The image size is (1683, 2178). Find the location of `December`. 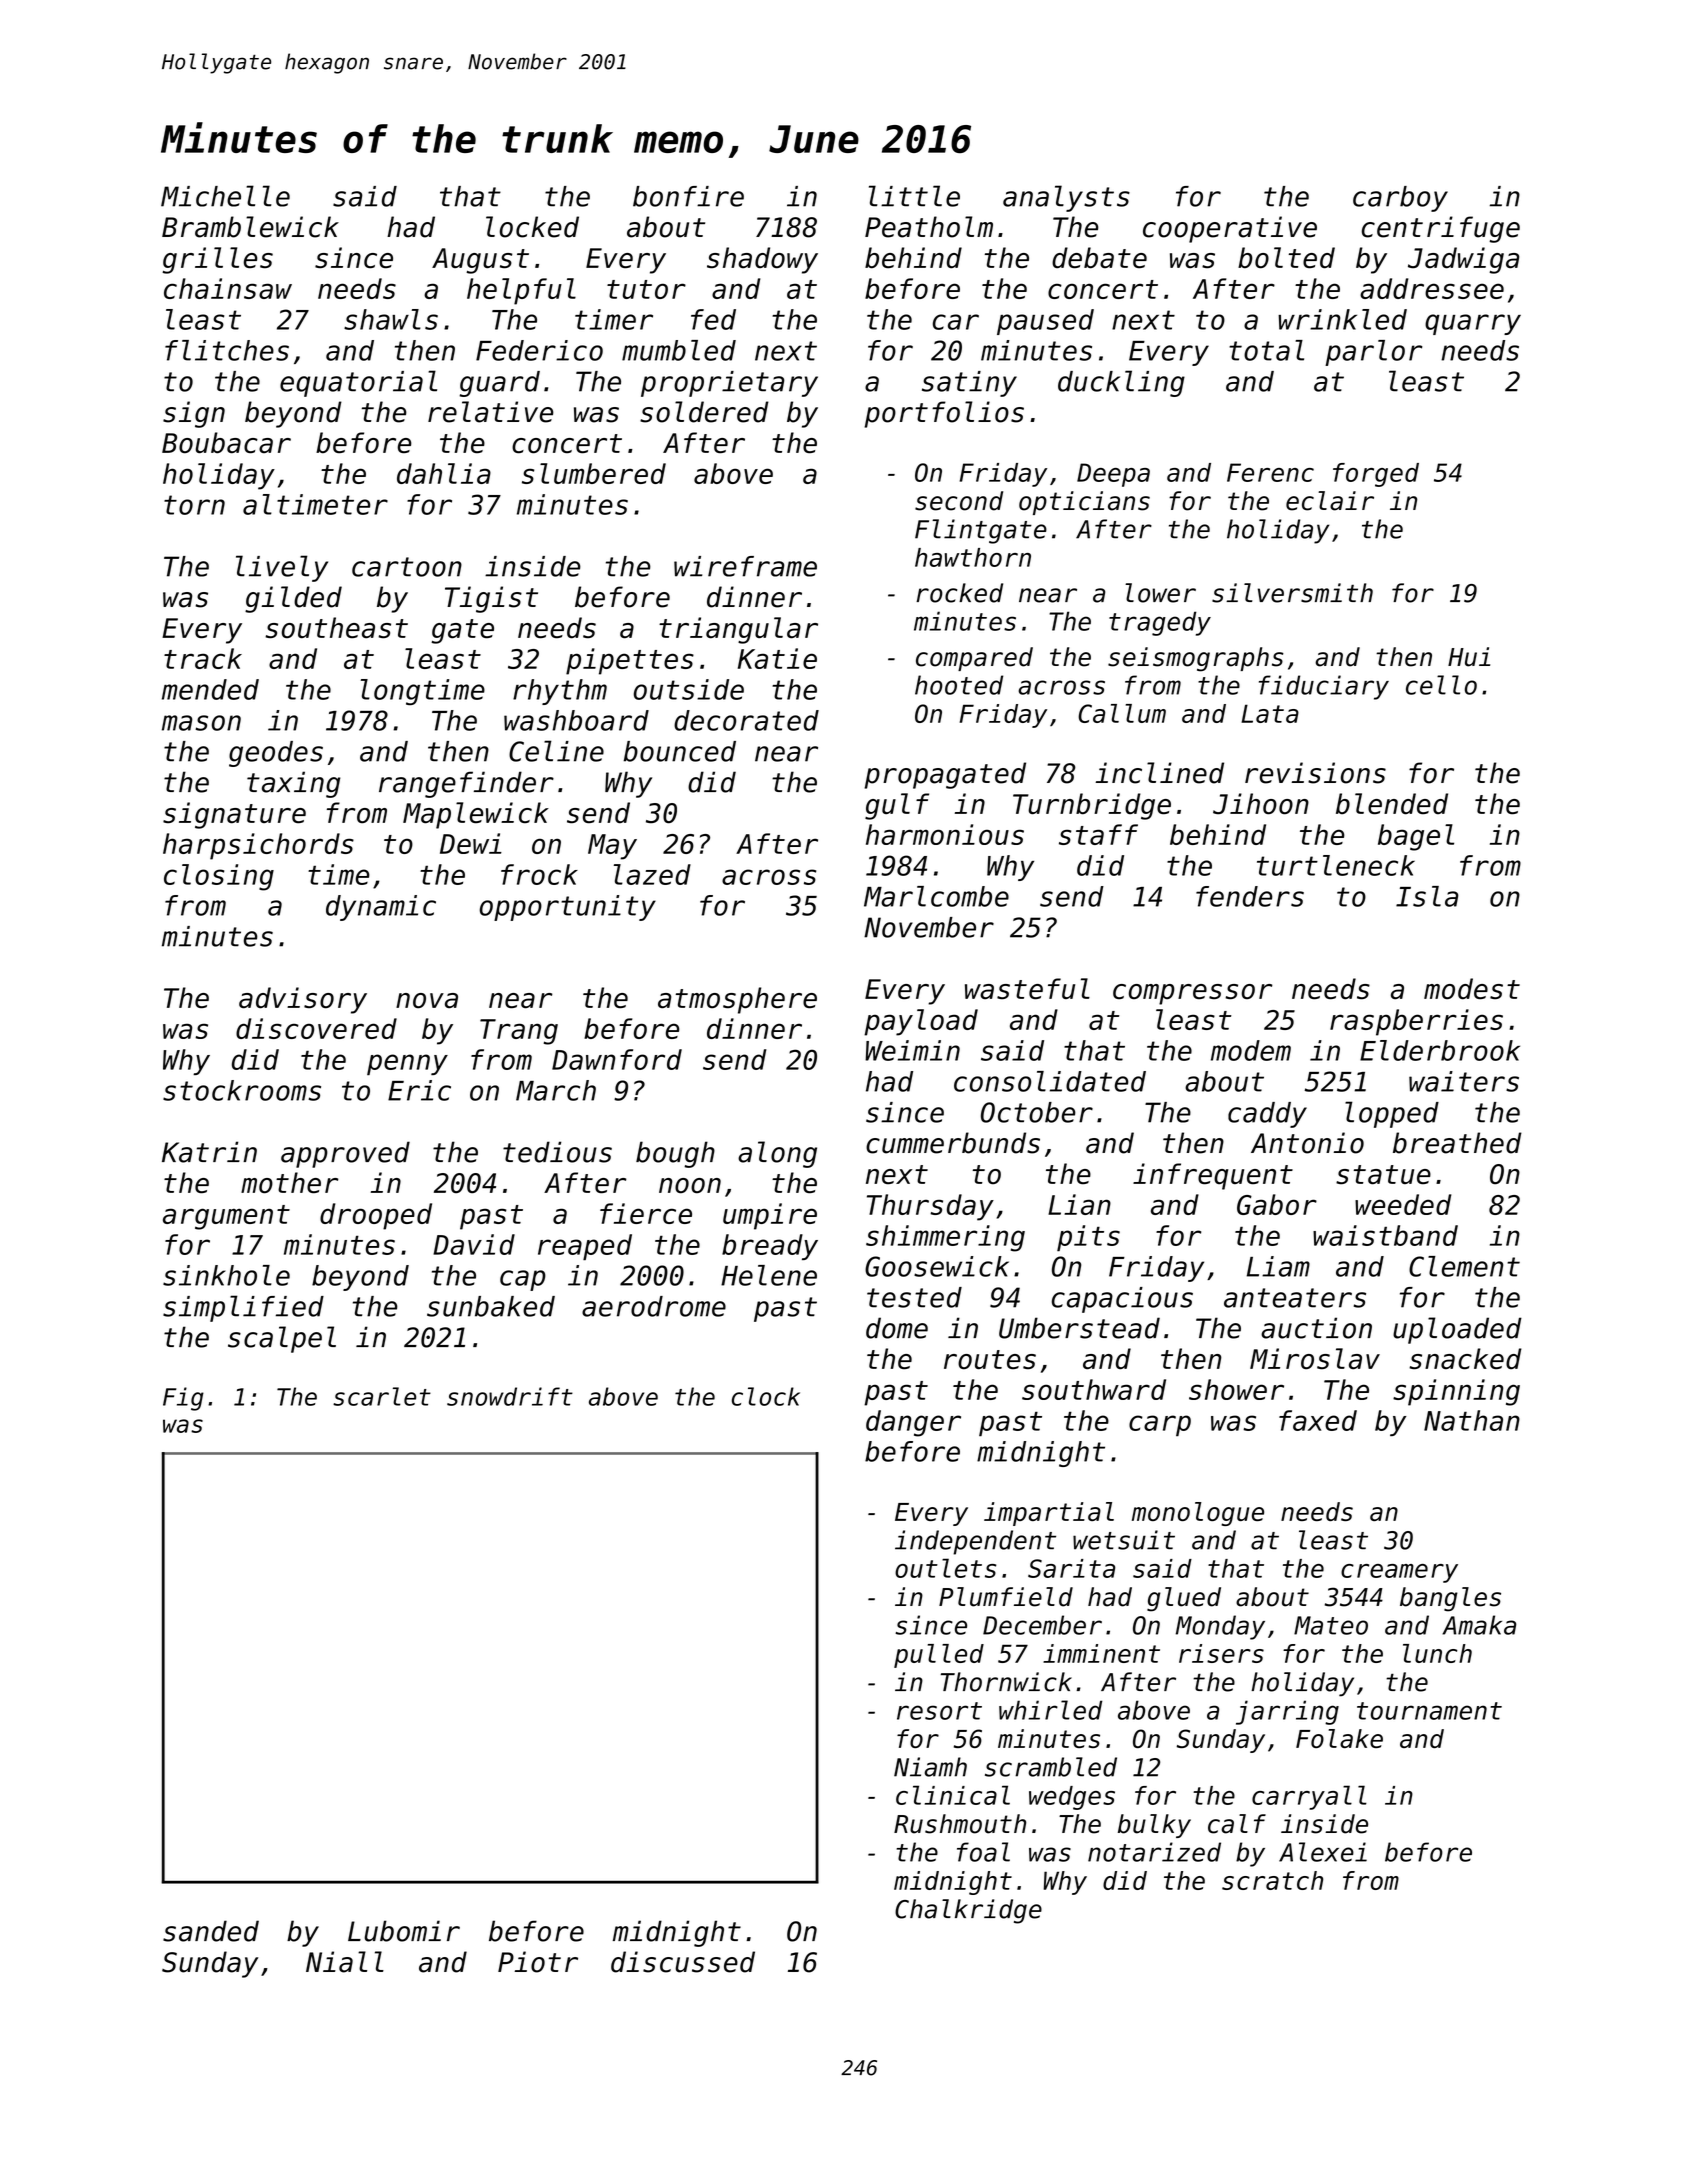

December is located at coordinates (1042, 1625).
